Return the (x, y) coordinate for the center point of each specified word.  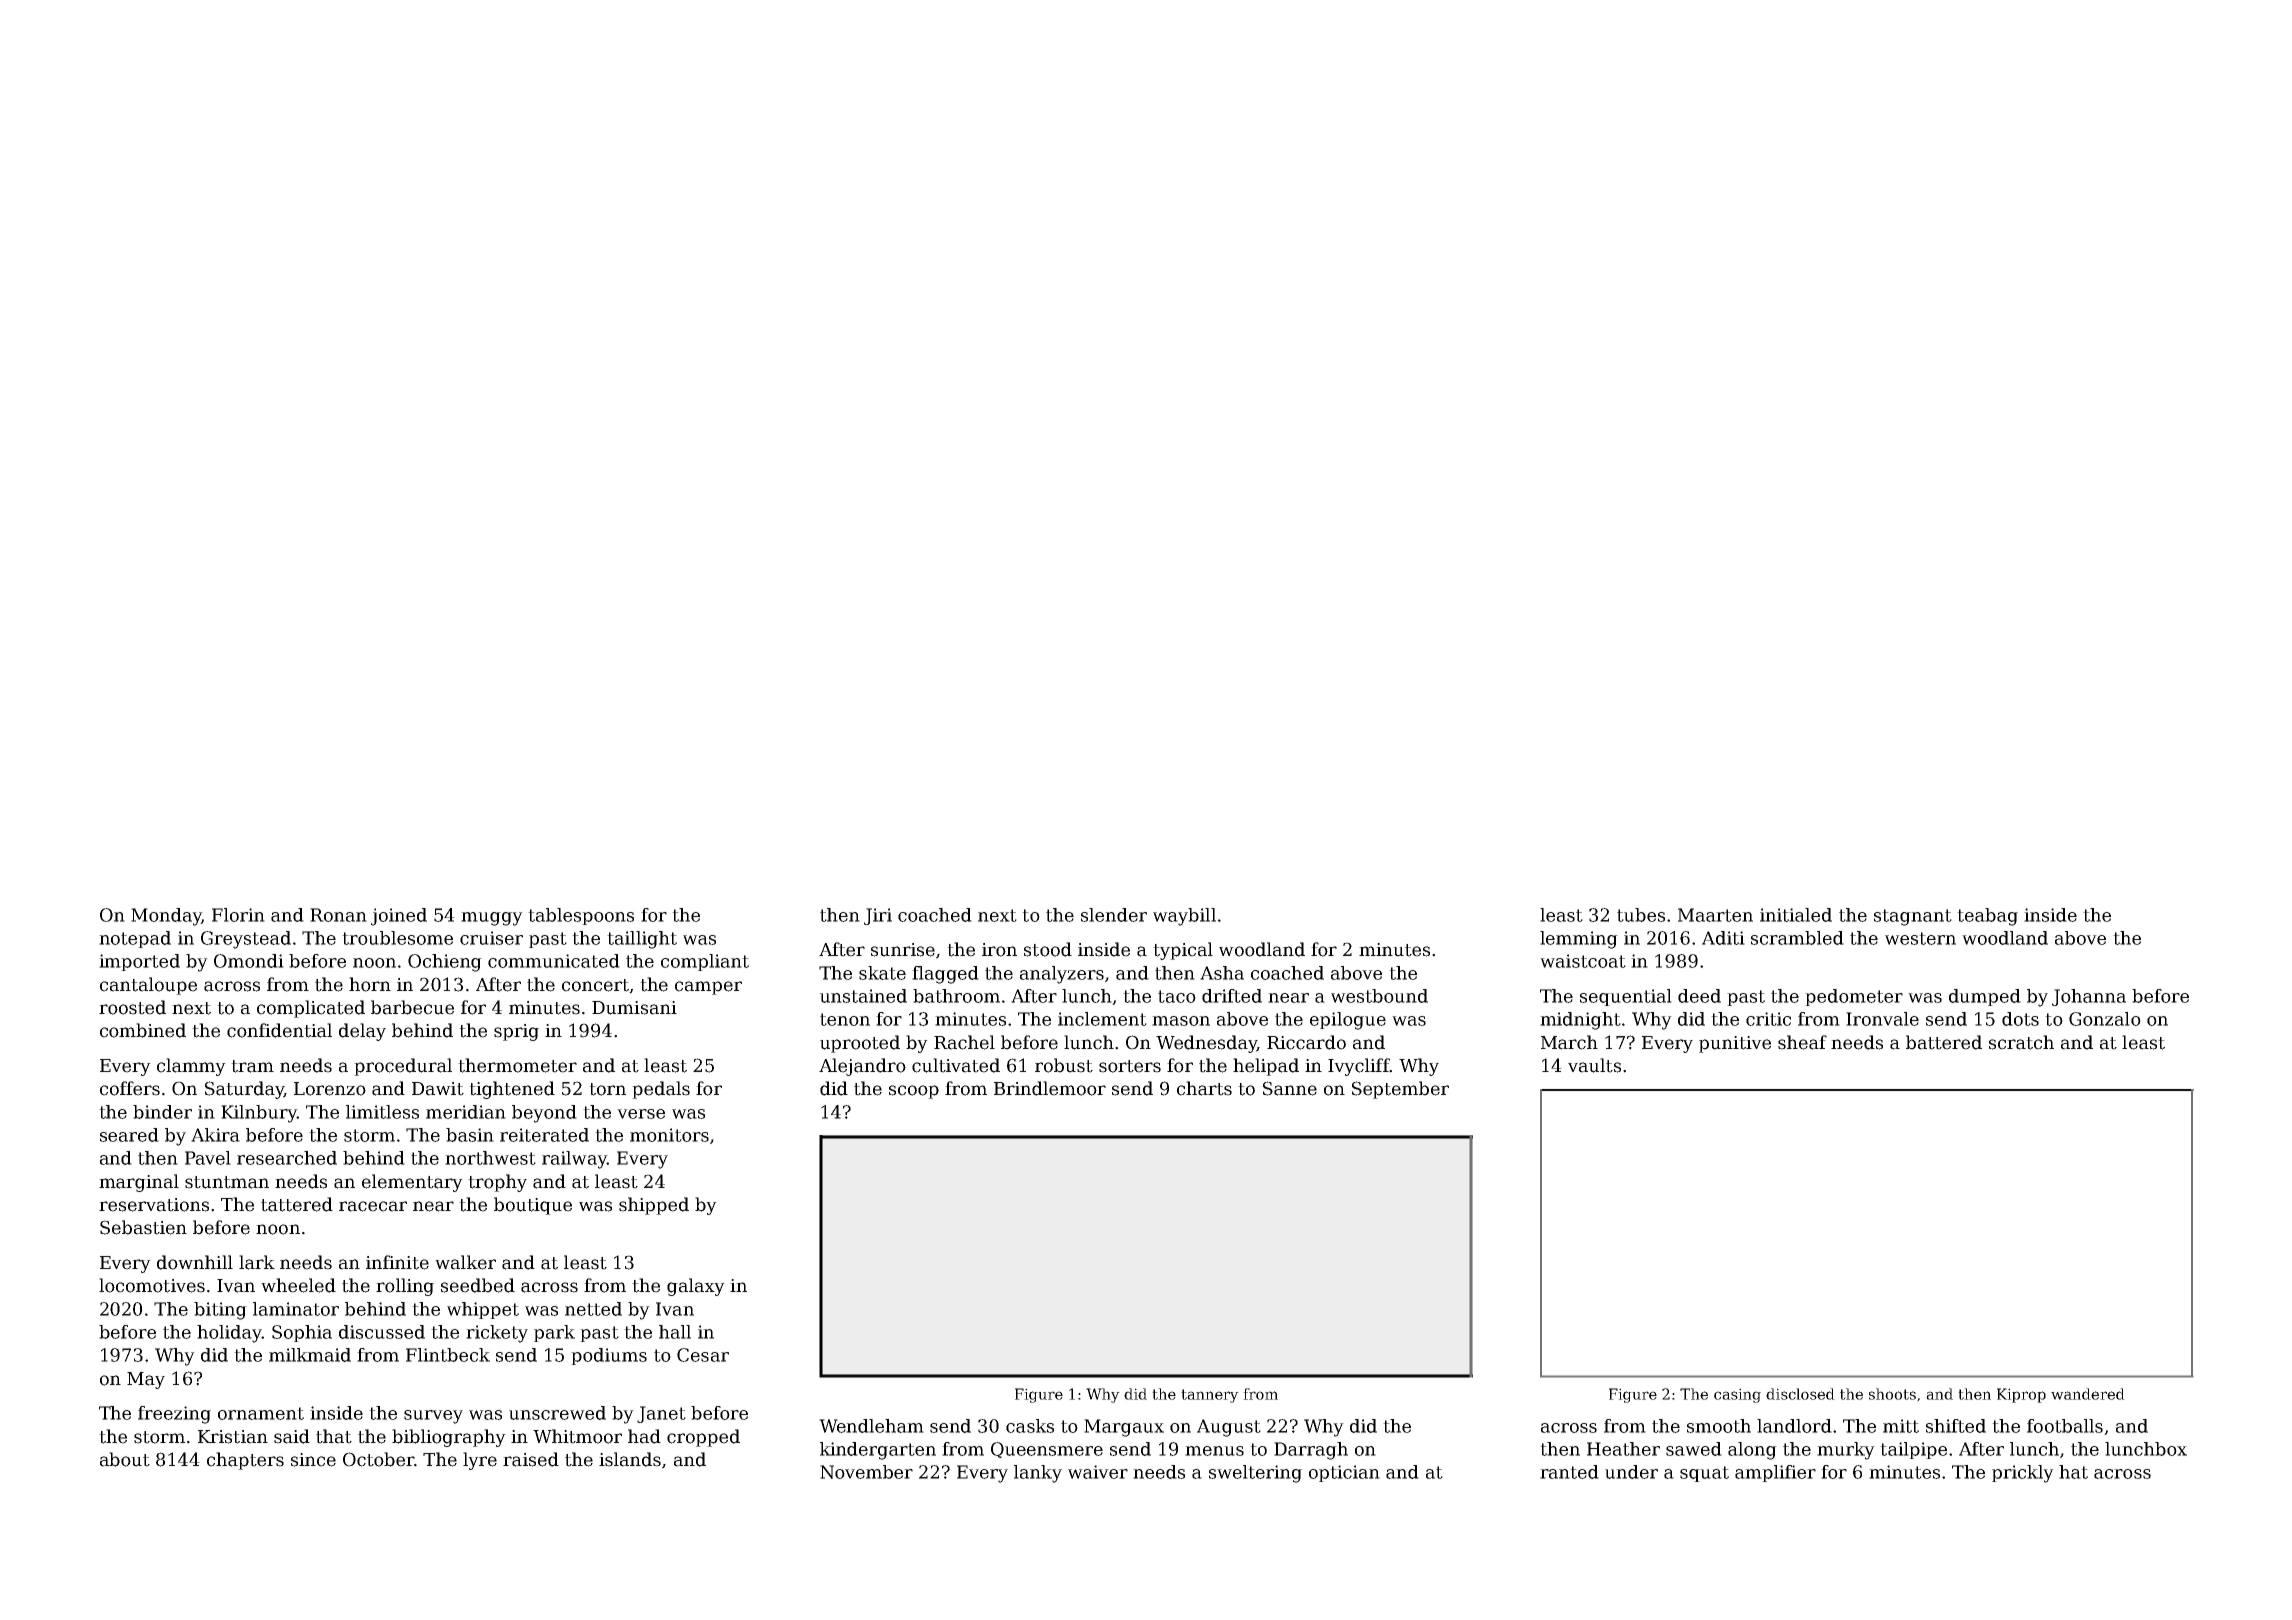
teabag (1987, 917)
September (1400, 1090)
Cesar (703, 1355)
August (1229, 1428)
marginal (139, 1183)
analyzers (1062, 975)
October (378, 1459)
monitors (669, 1135)
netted (593, 1309)
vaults (1594, 1065)
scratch (2021, 1042)
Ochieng (445, 963)
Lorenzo (330, 1089)
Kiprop (2021, 1395)
